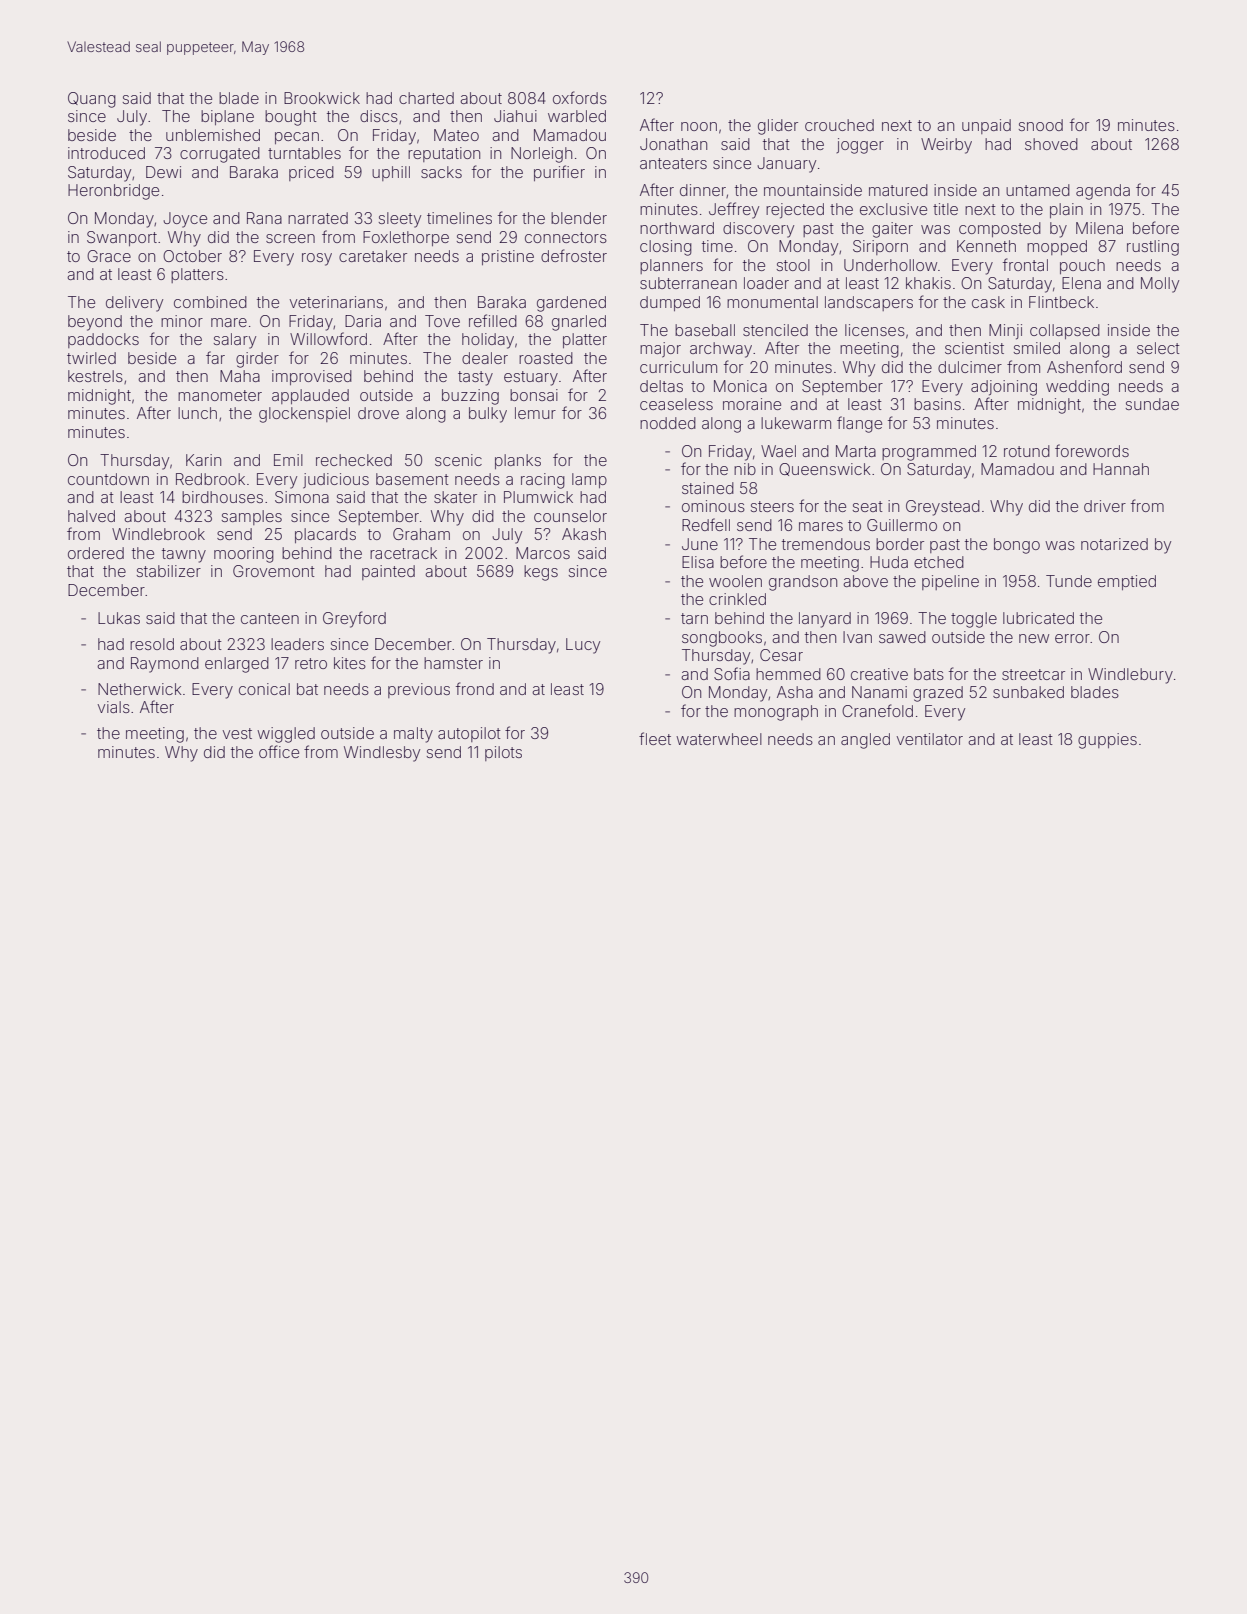  I want to click on unblemished, so click(213, 135).
